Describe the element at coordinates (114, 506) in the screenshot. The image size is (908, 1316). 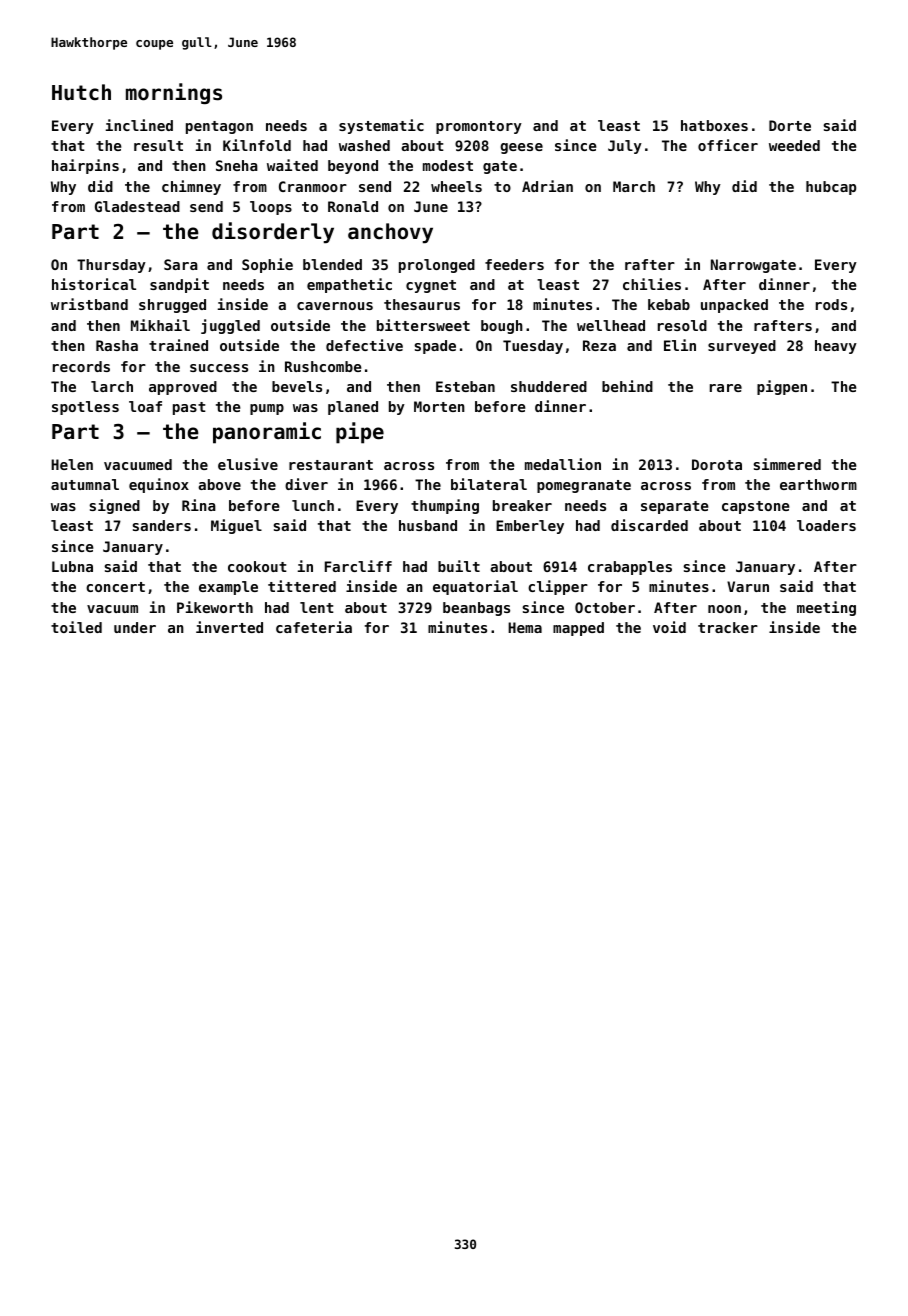
I see `signed` at that location.
